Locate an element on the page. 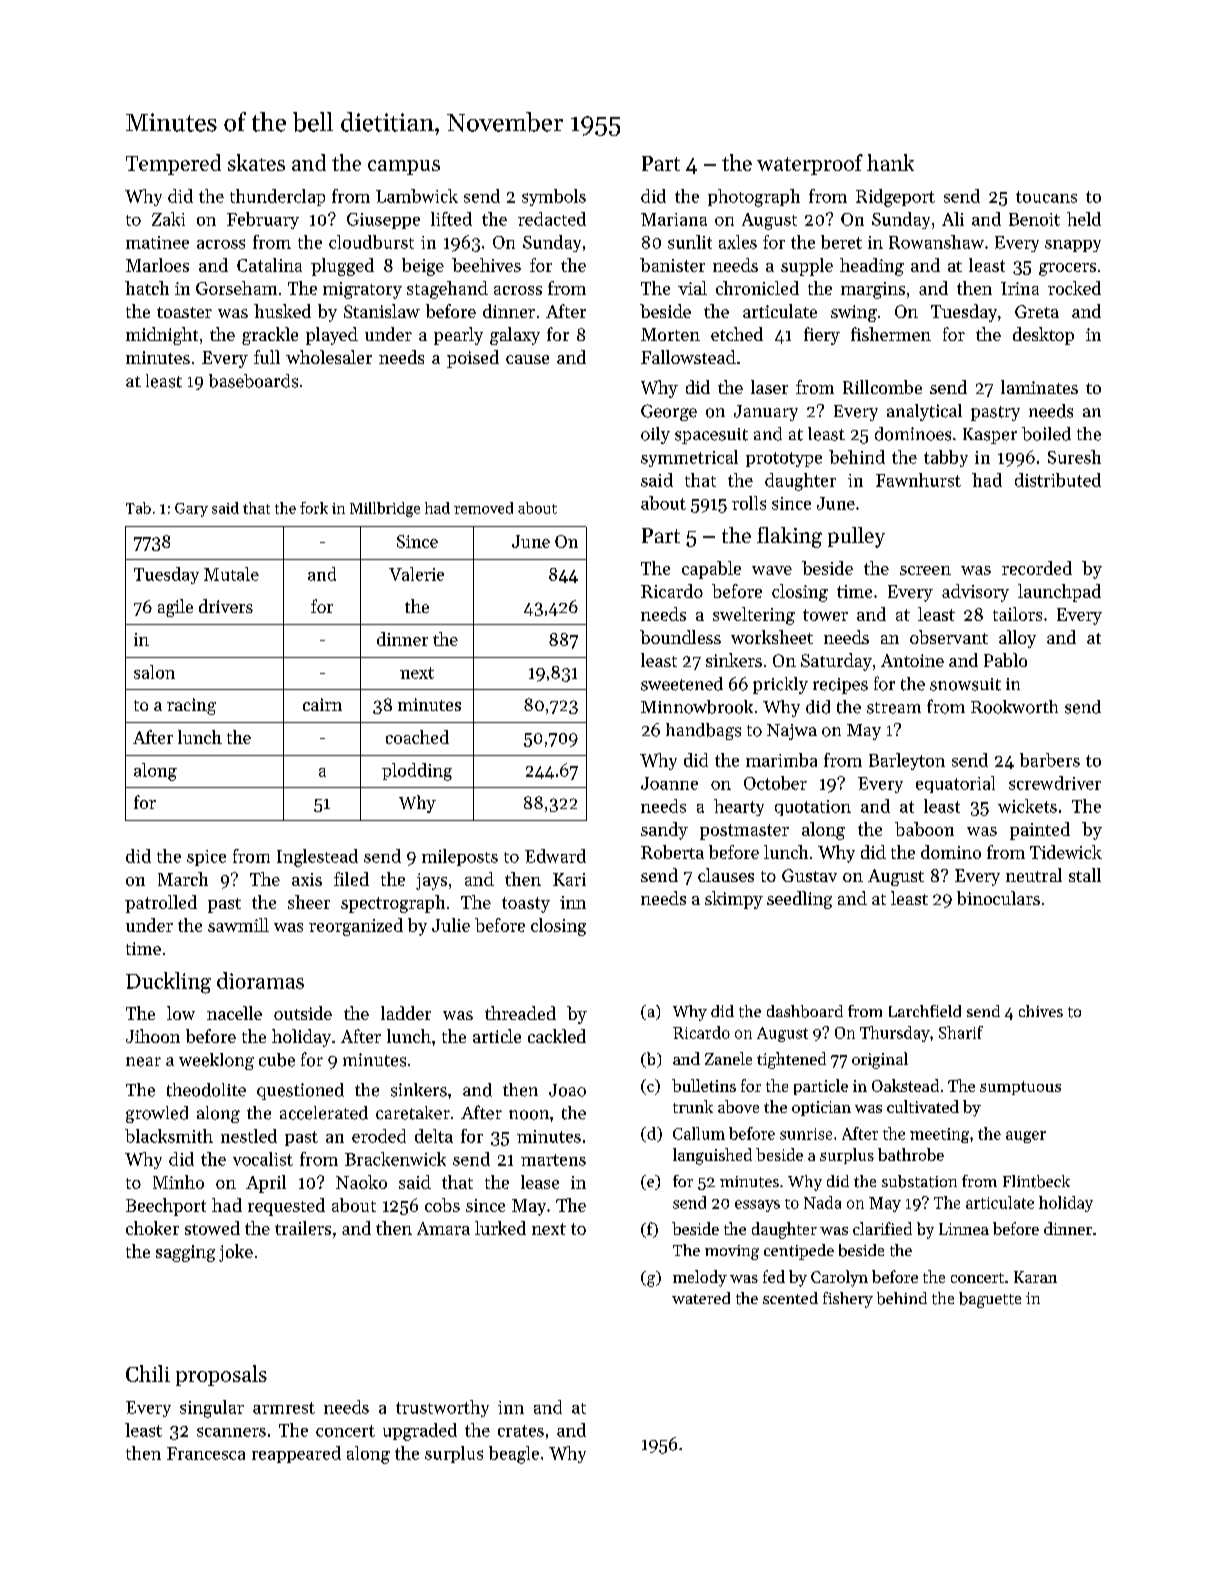 The image size is (1227, 1588). launchpad is located at coordinates (1059, 593).
